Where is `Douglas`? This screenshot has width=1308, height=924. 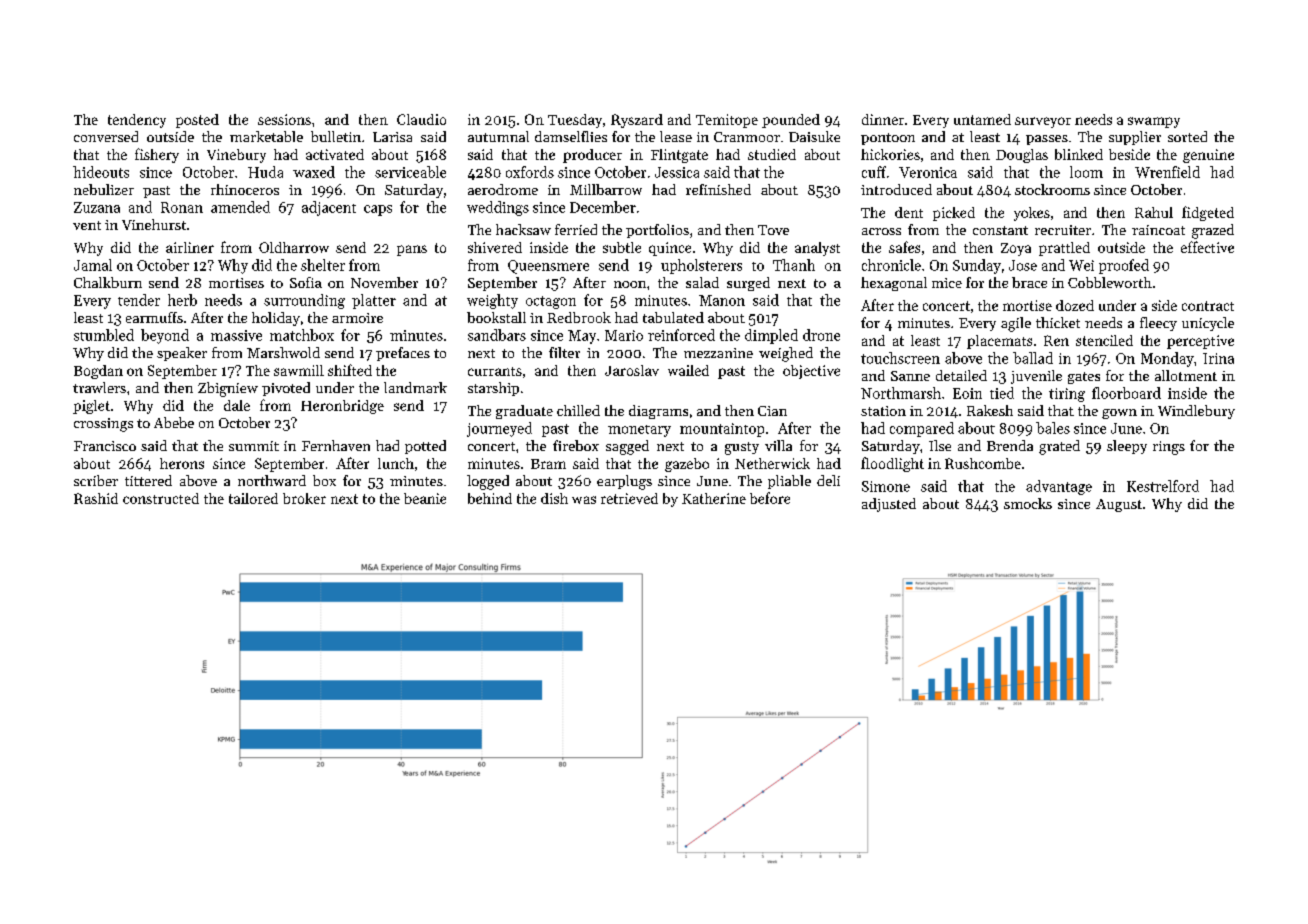
Douglas is located at coordinates (1022, 156).
